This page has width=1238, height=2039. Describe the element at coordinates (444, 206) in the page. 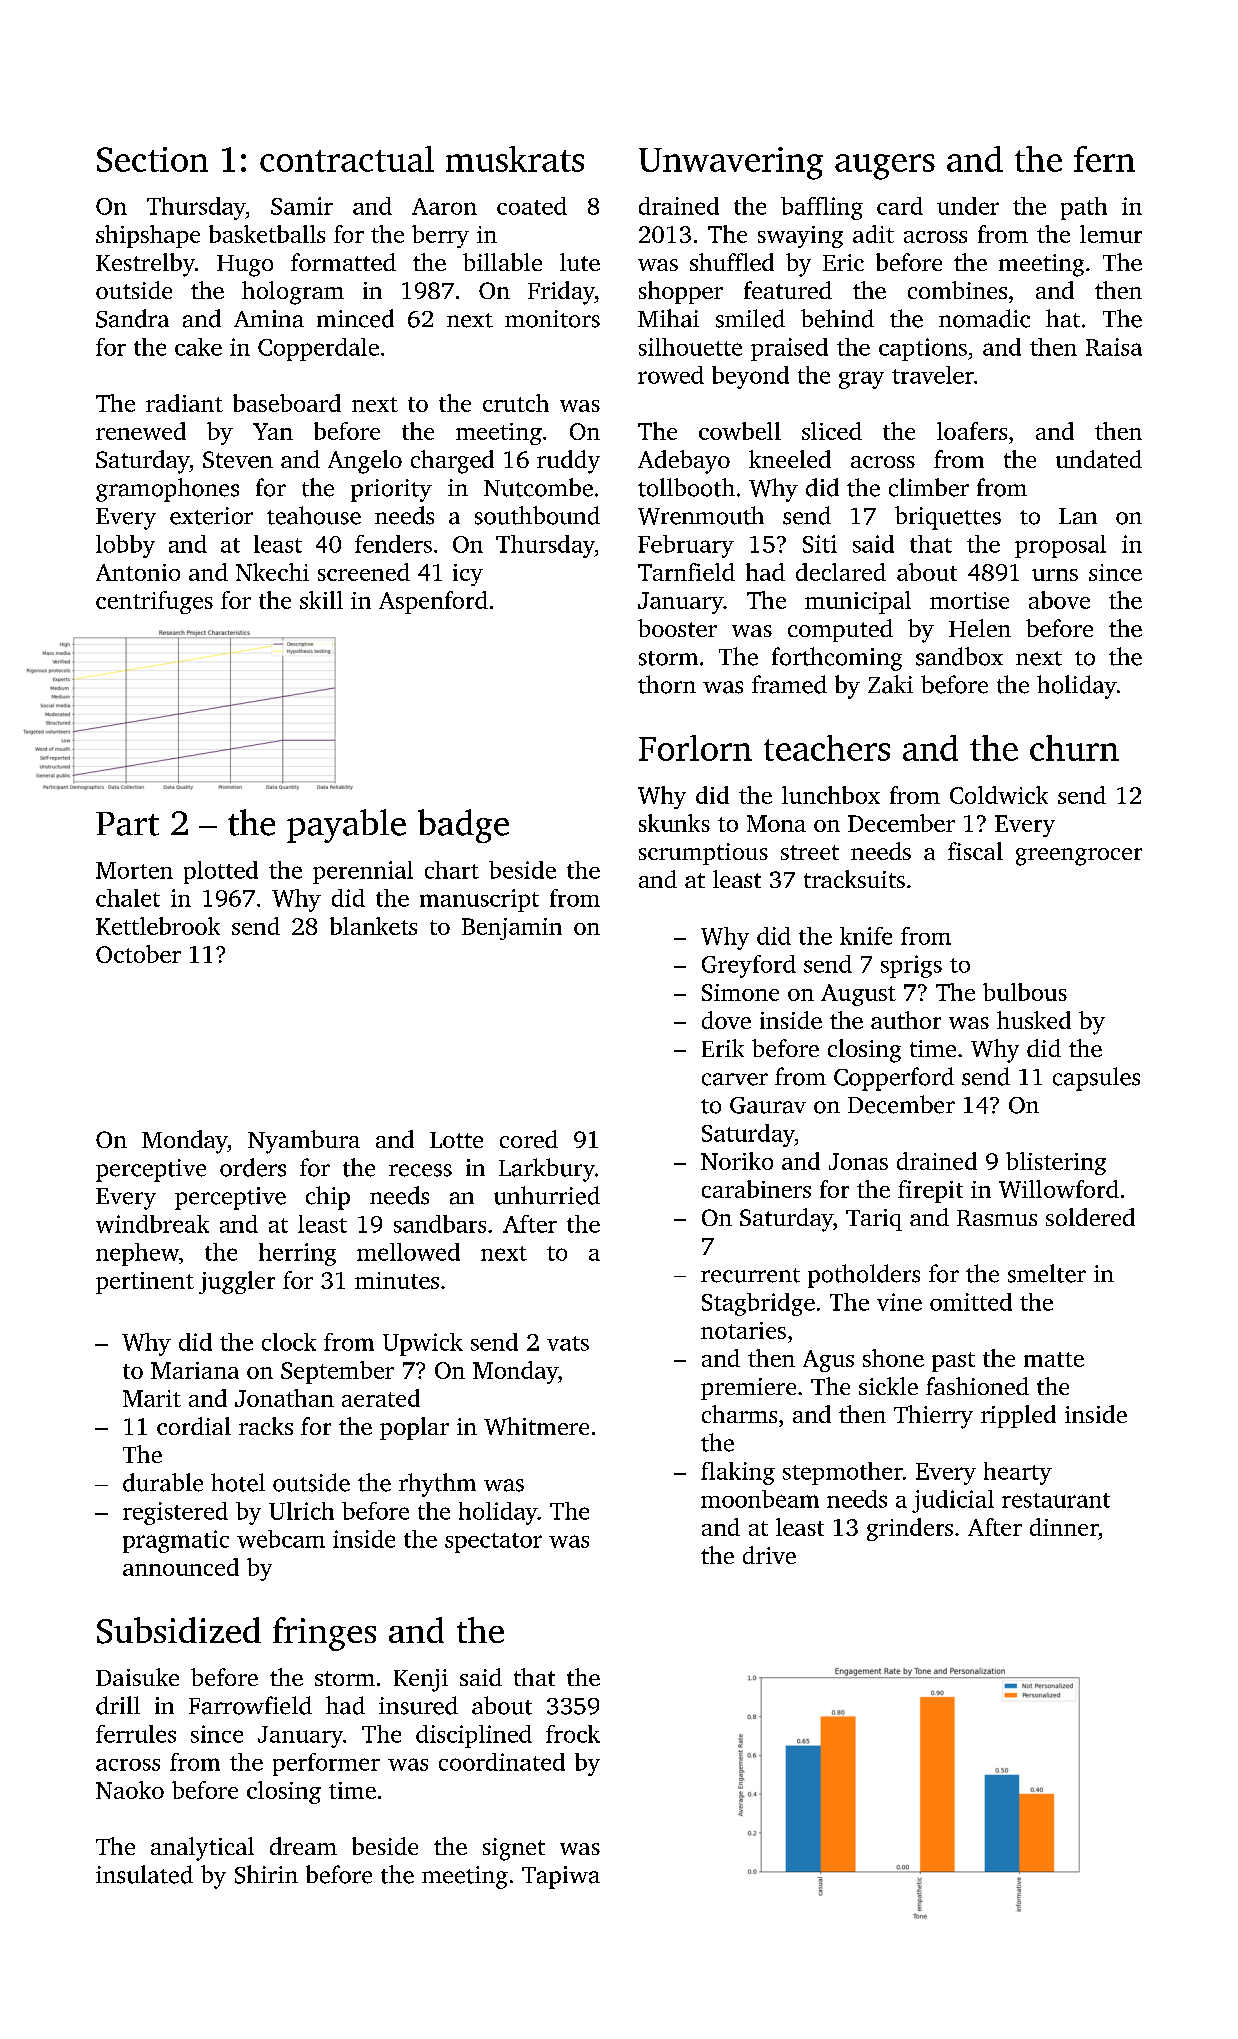

I see `Aaron` at that location.
